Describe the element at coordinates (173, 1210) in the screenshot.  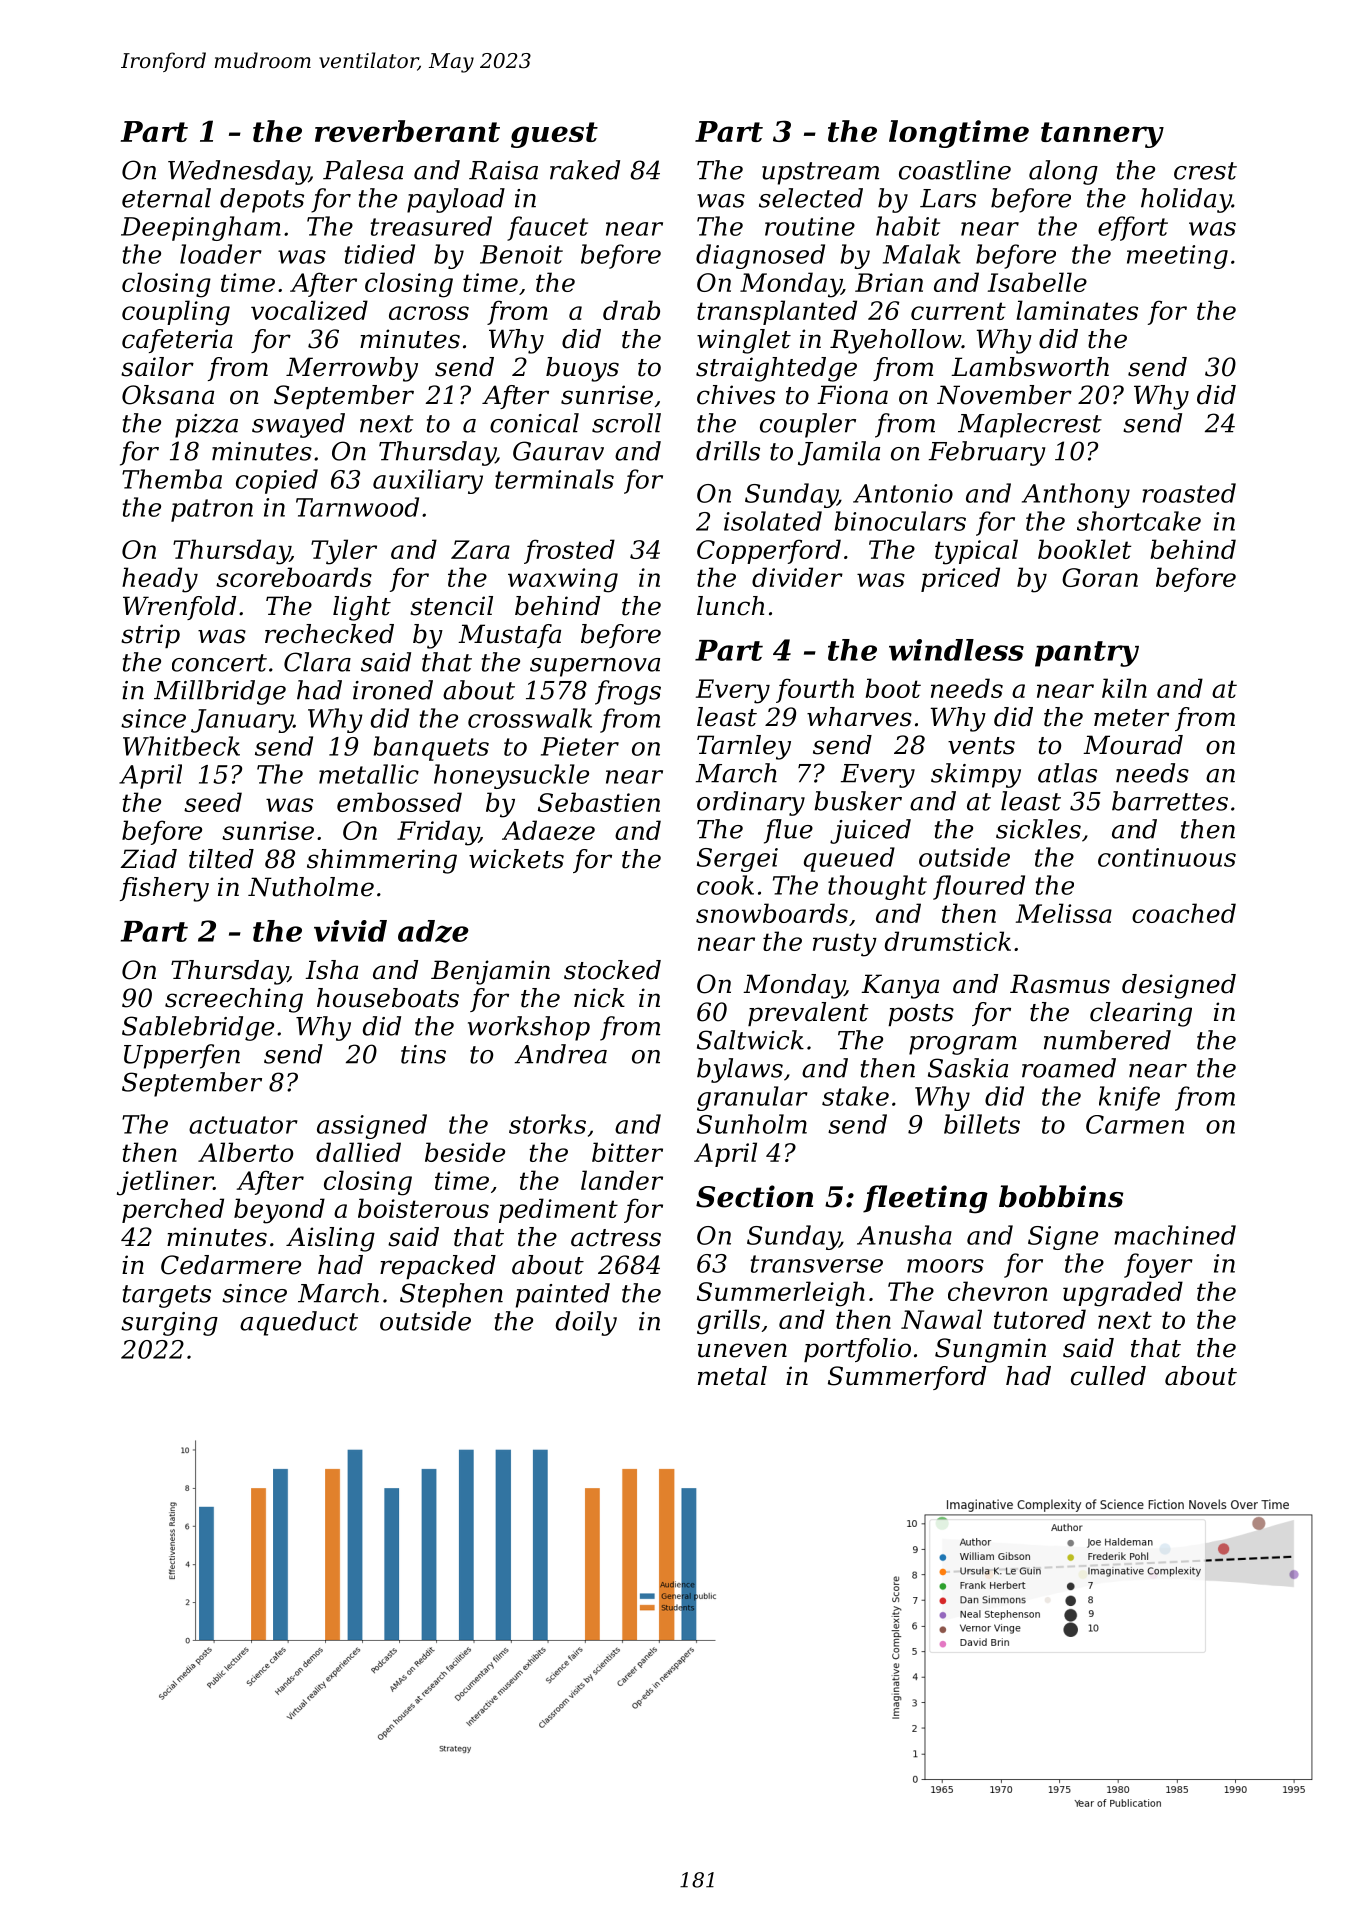
I see `perched` at that location.
